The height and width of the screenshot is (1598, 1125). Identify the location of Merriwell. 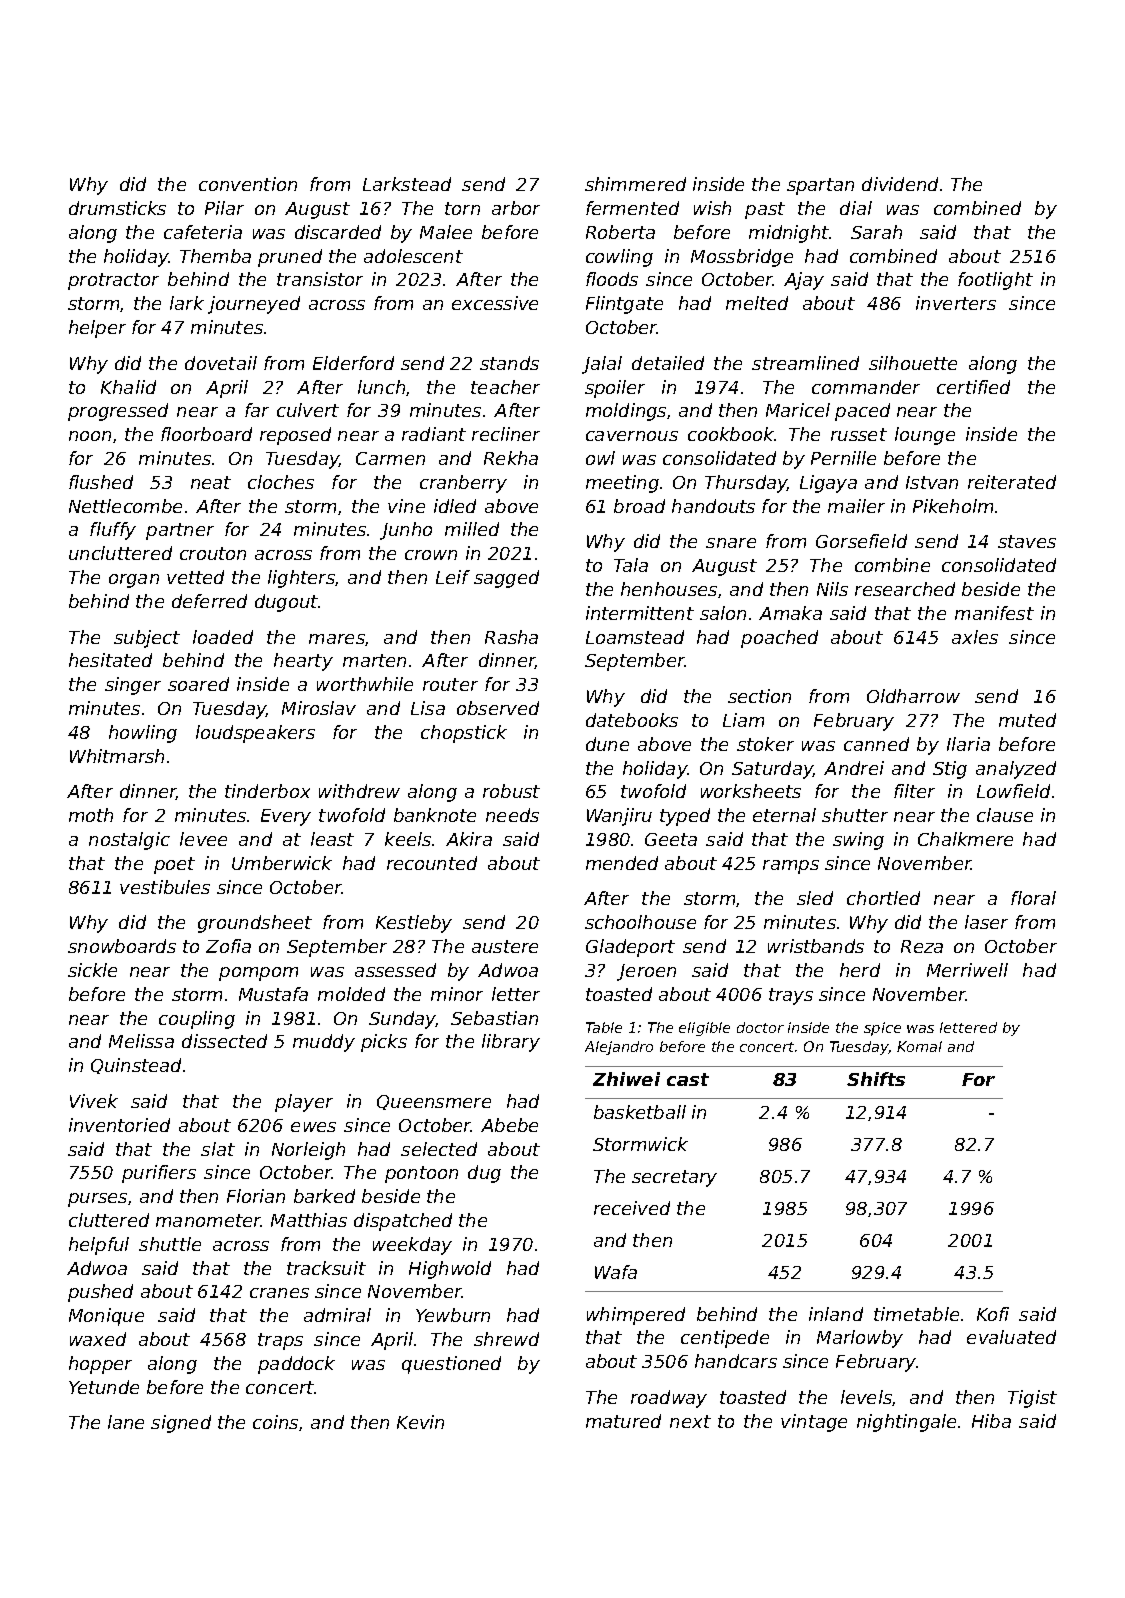
(967, 970).
